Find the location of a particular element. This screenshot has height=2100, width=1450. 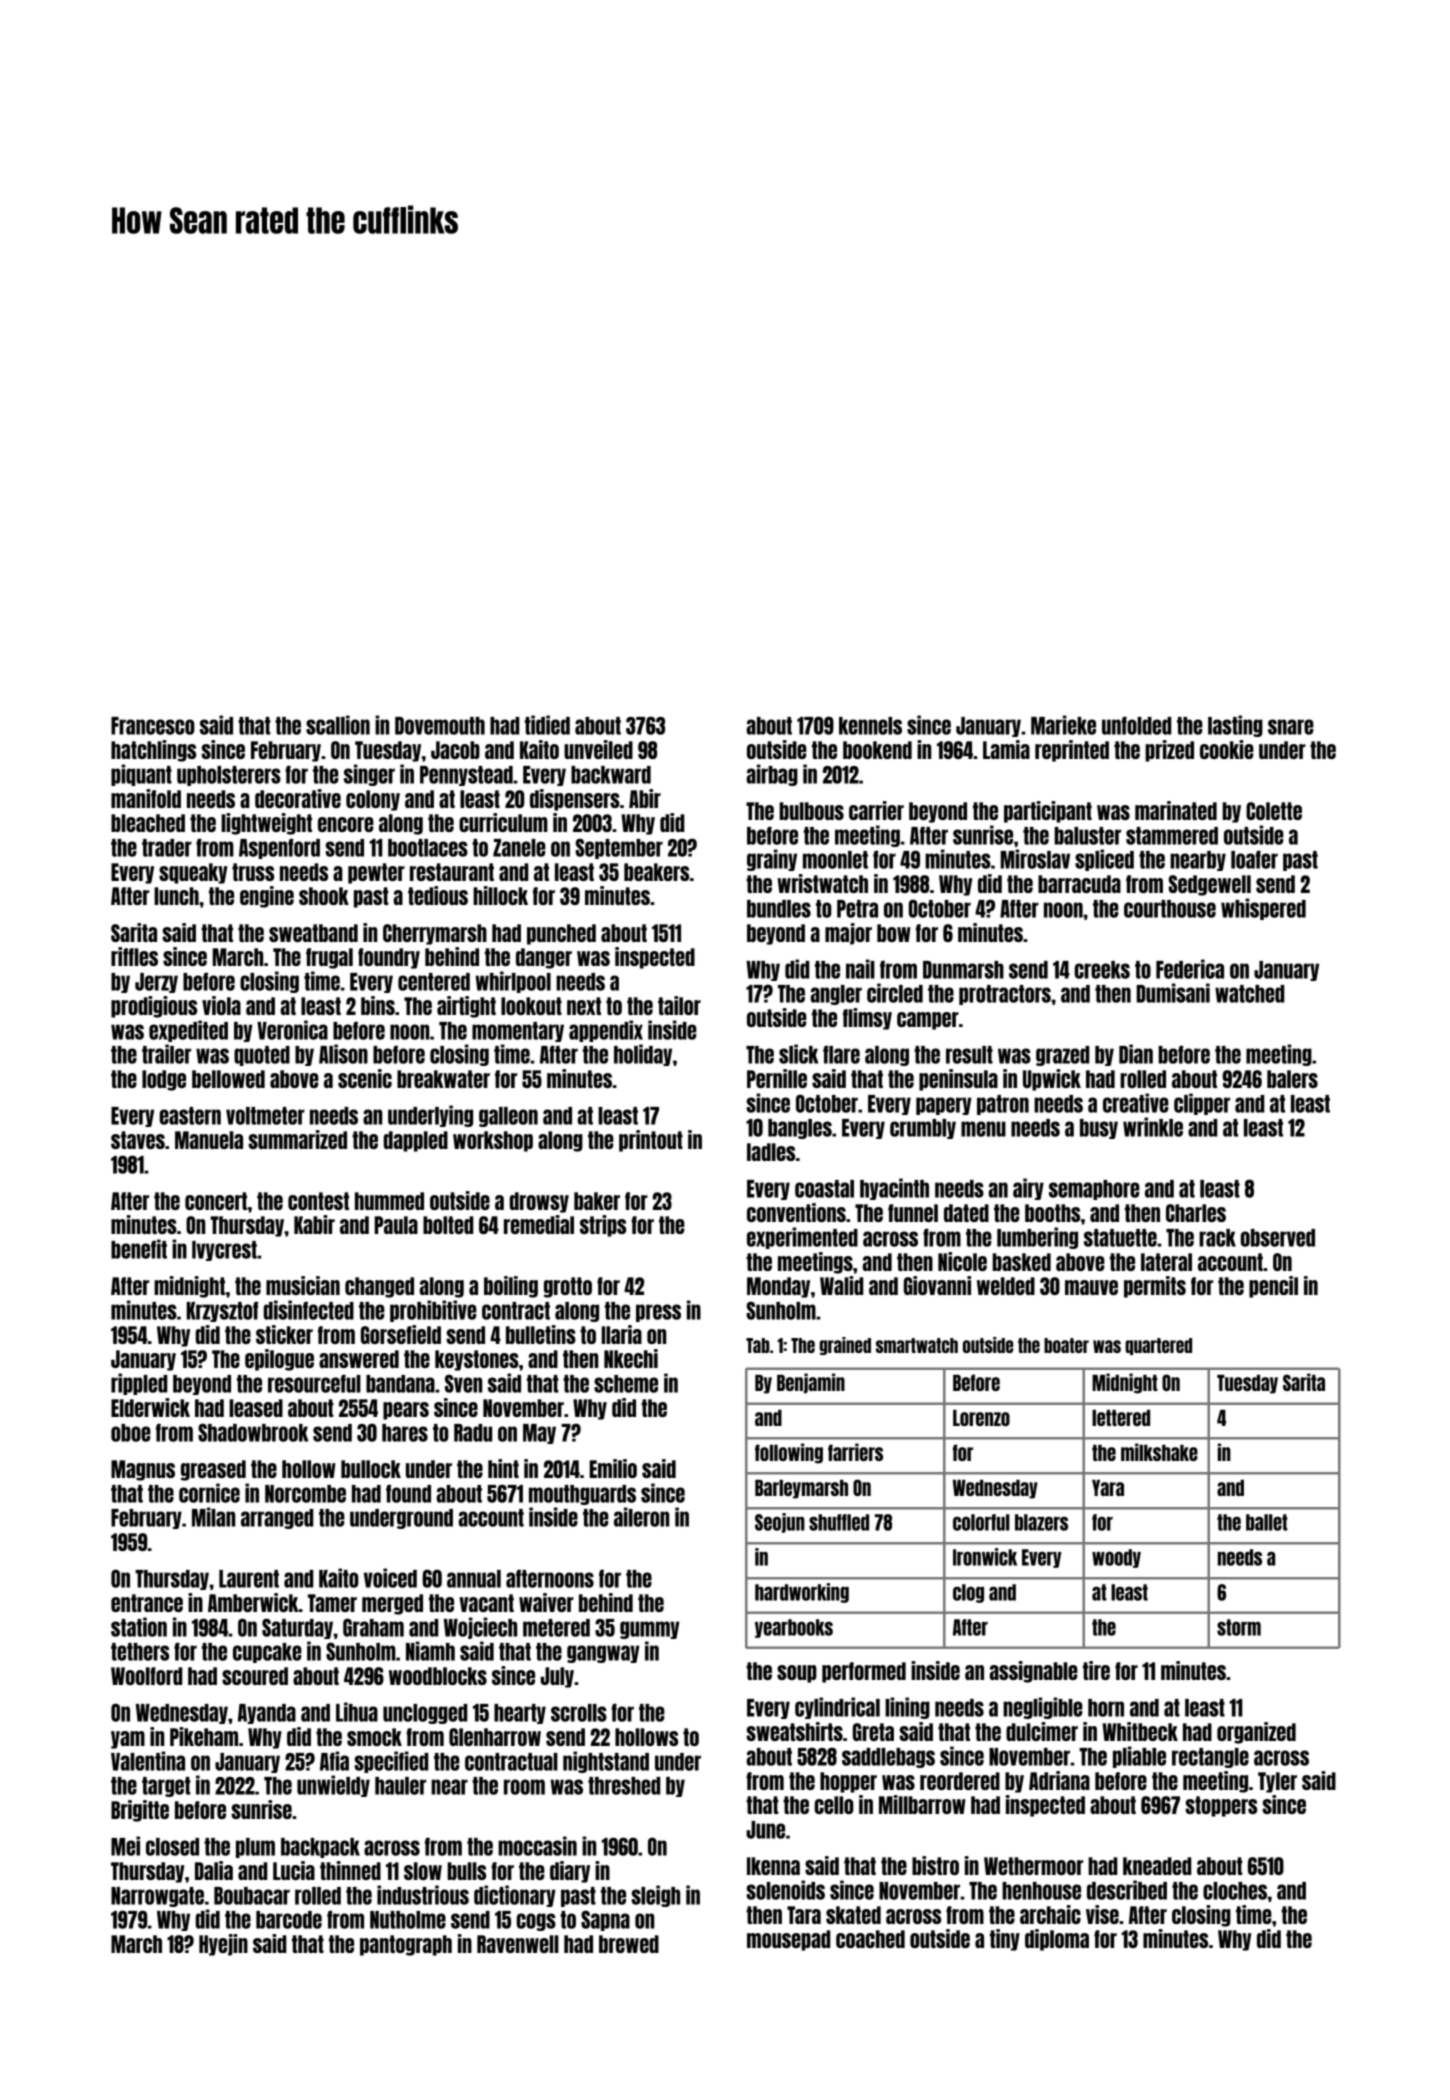

workshop is located at coordinates (493, 1141).
